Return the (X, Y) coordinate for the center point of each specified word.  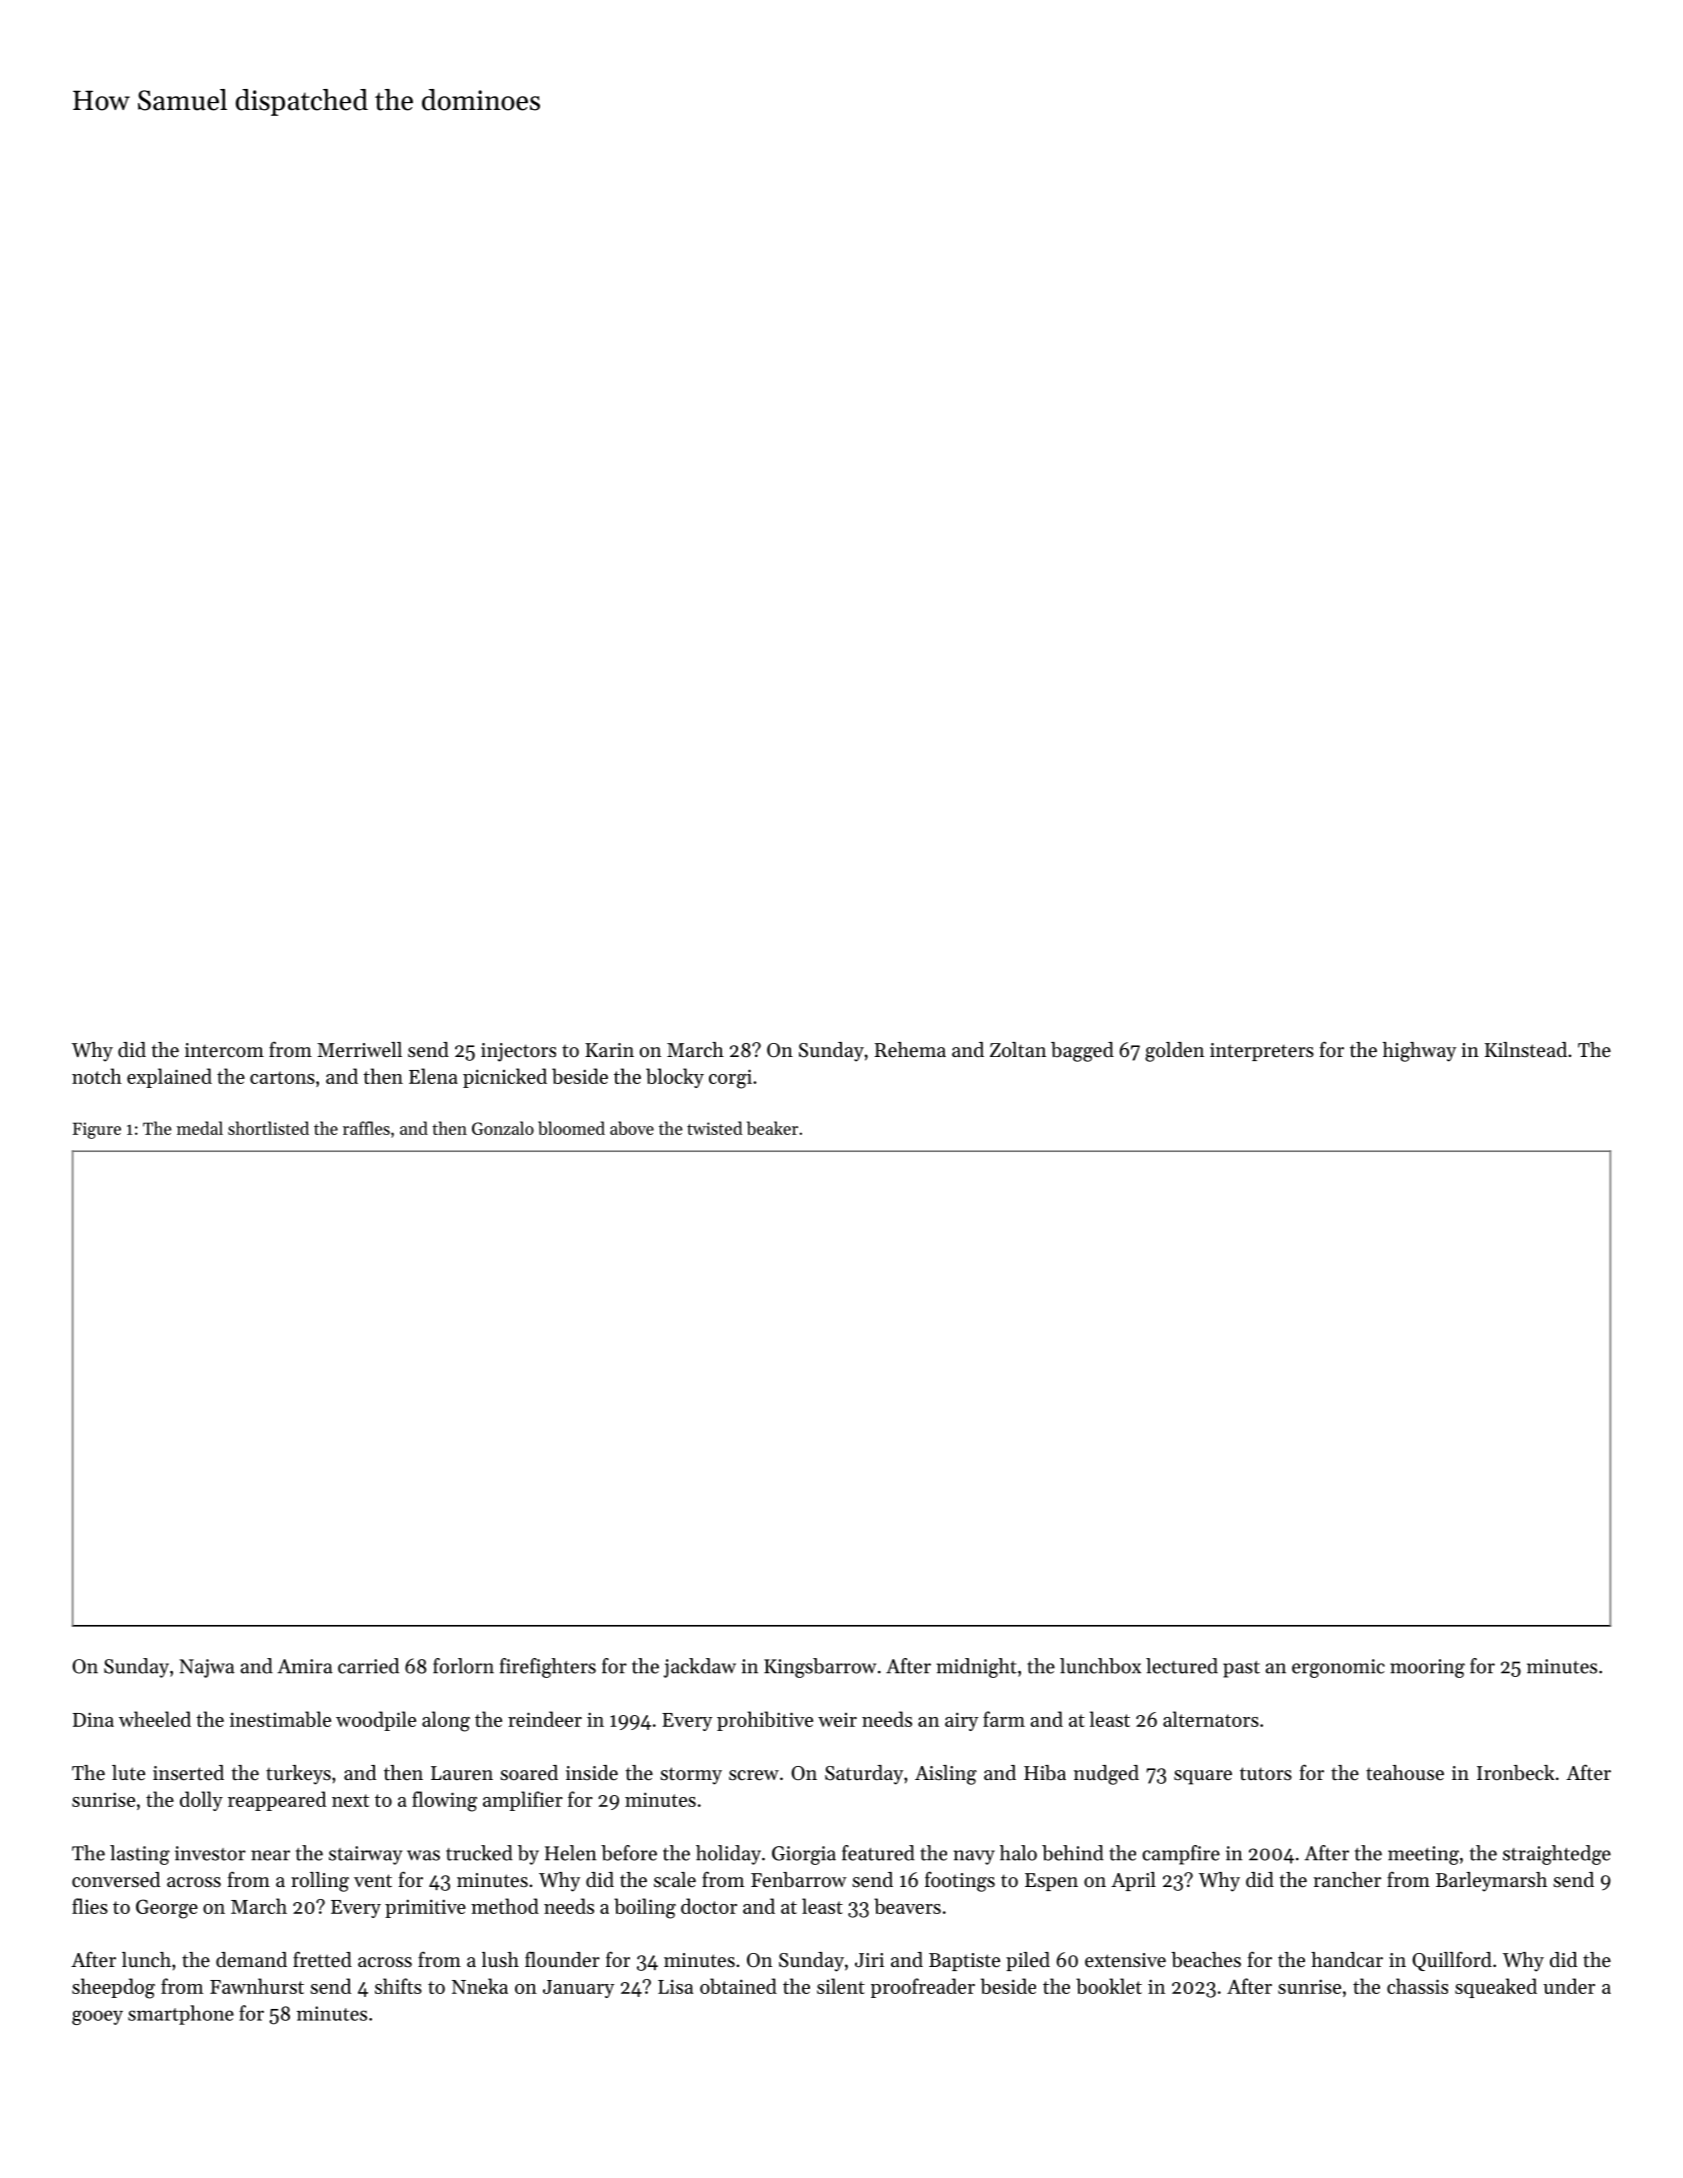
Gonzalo (503, 1128)
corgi (730, 1079)
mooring (1427, 1668)
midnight (977, 1668)
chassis (1417, 1986)
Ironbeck (1516, 1773)
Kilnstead (1526, 1050)
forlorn (463, 1666)
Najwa (207, 1668)
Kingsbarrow (820, 1668)
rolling (320, 1882)
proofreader (923, 1988)
